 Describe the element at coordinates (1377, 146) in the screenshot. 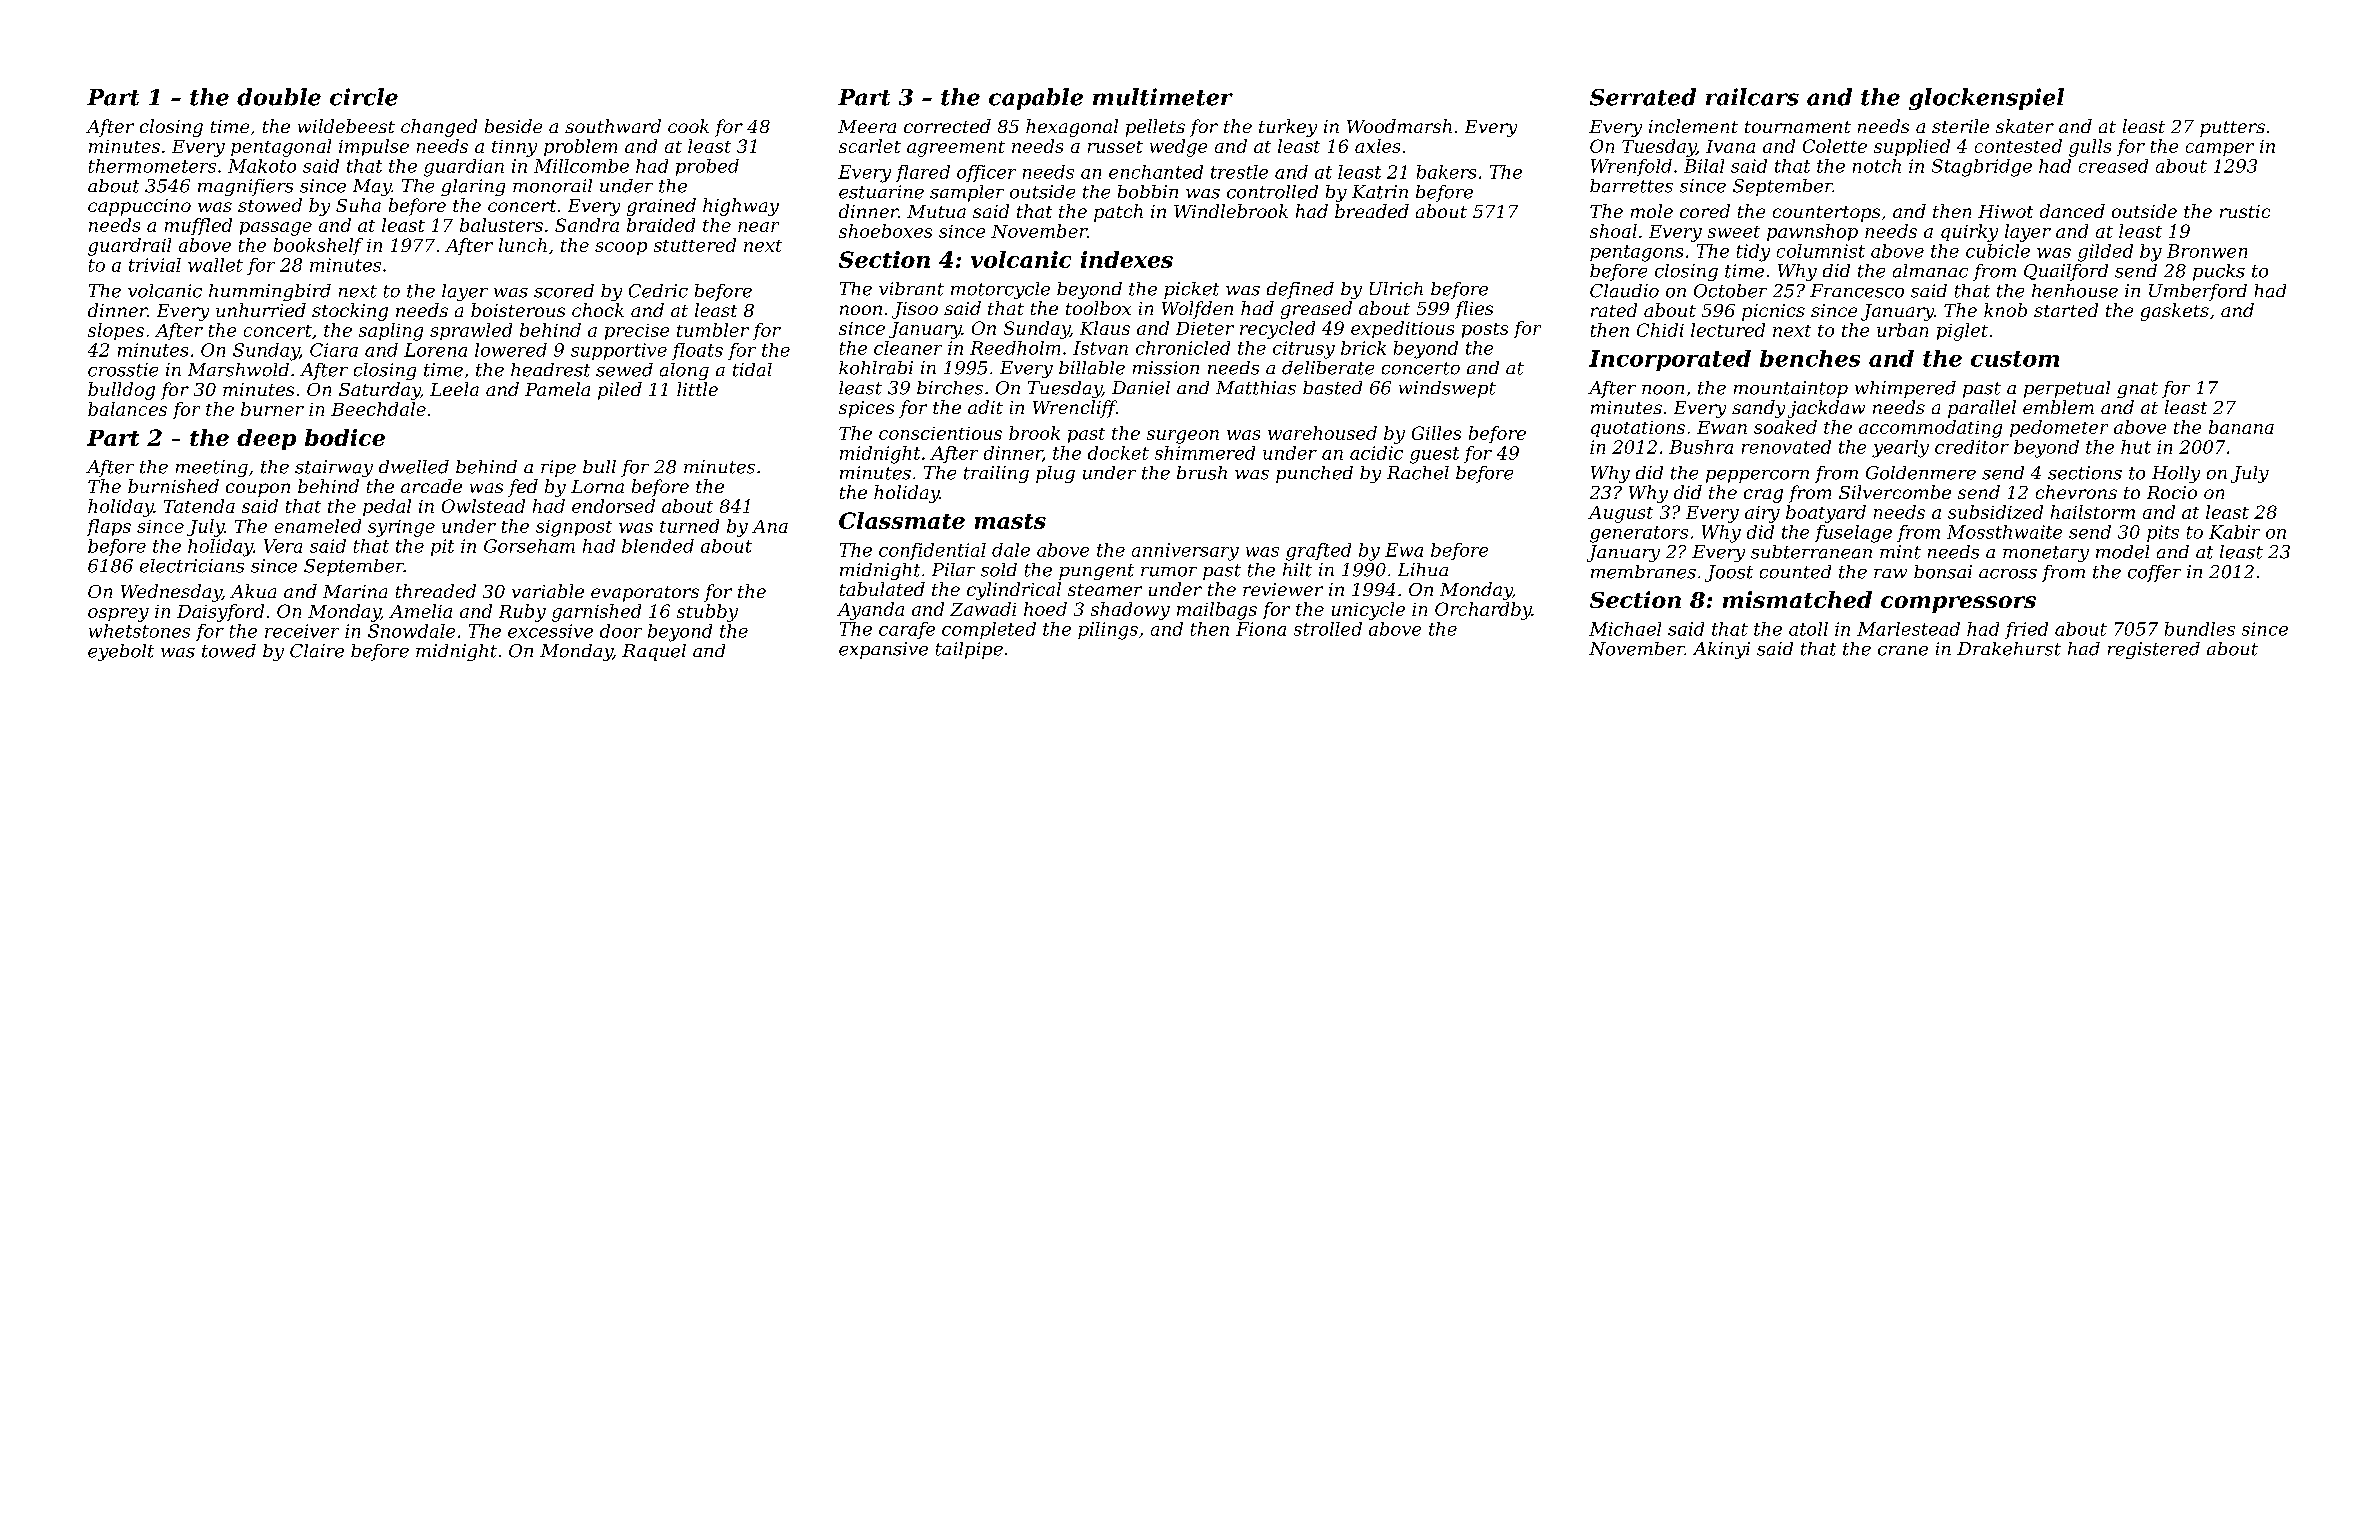

I see `axles` at that location.
